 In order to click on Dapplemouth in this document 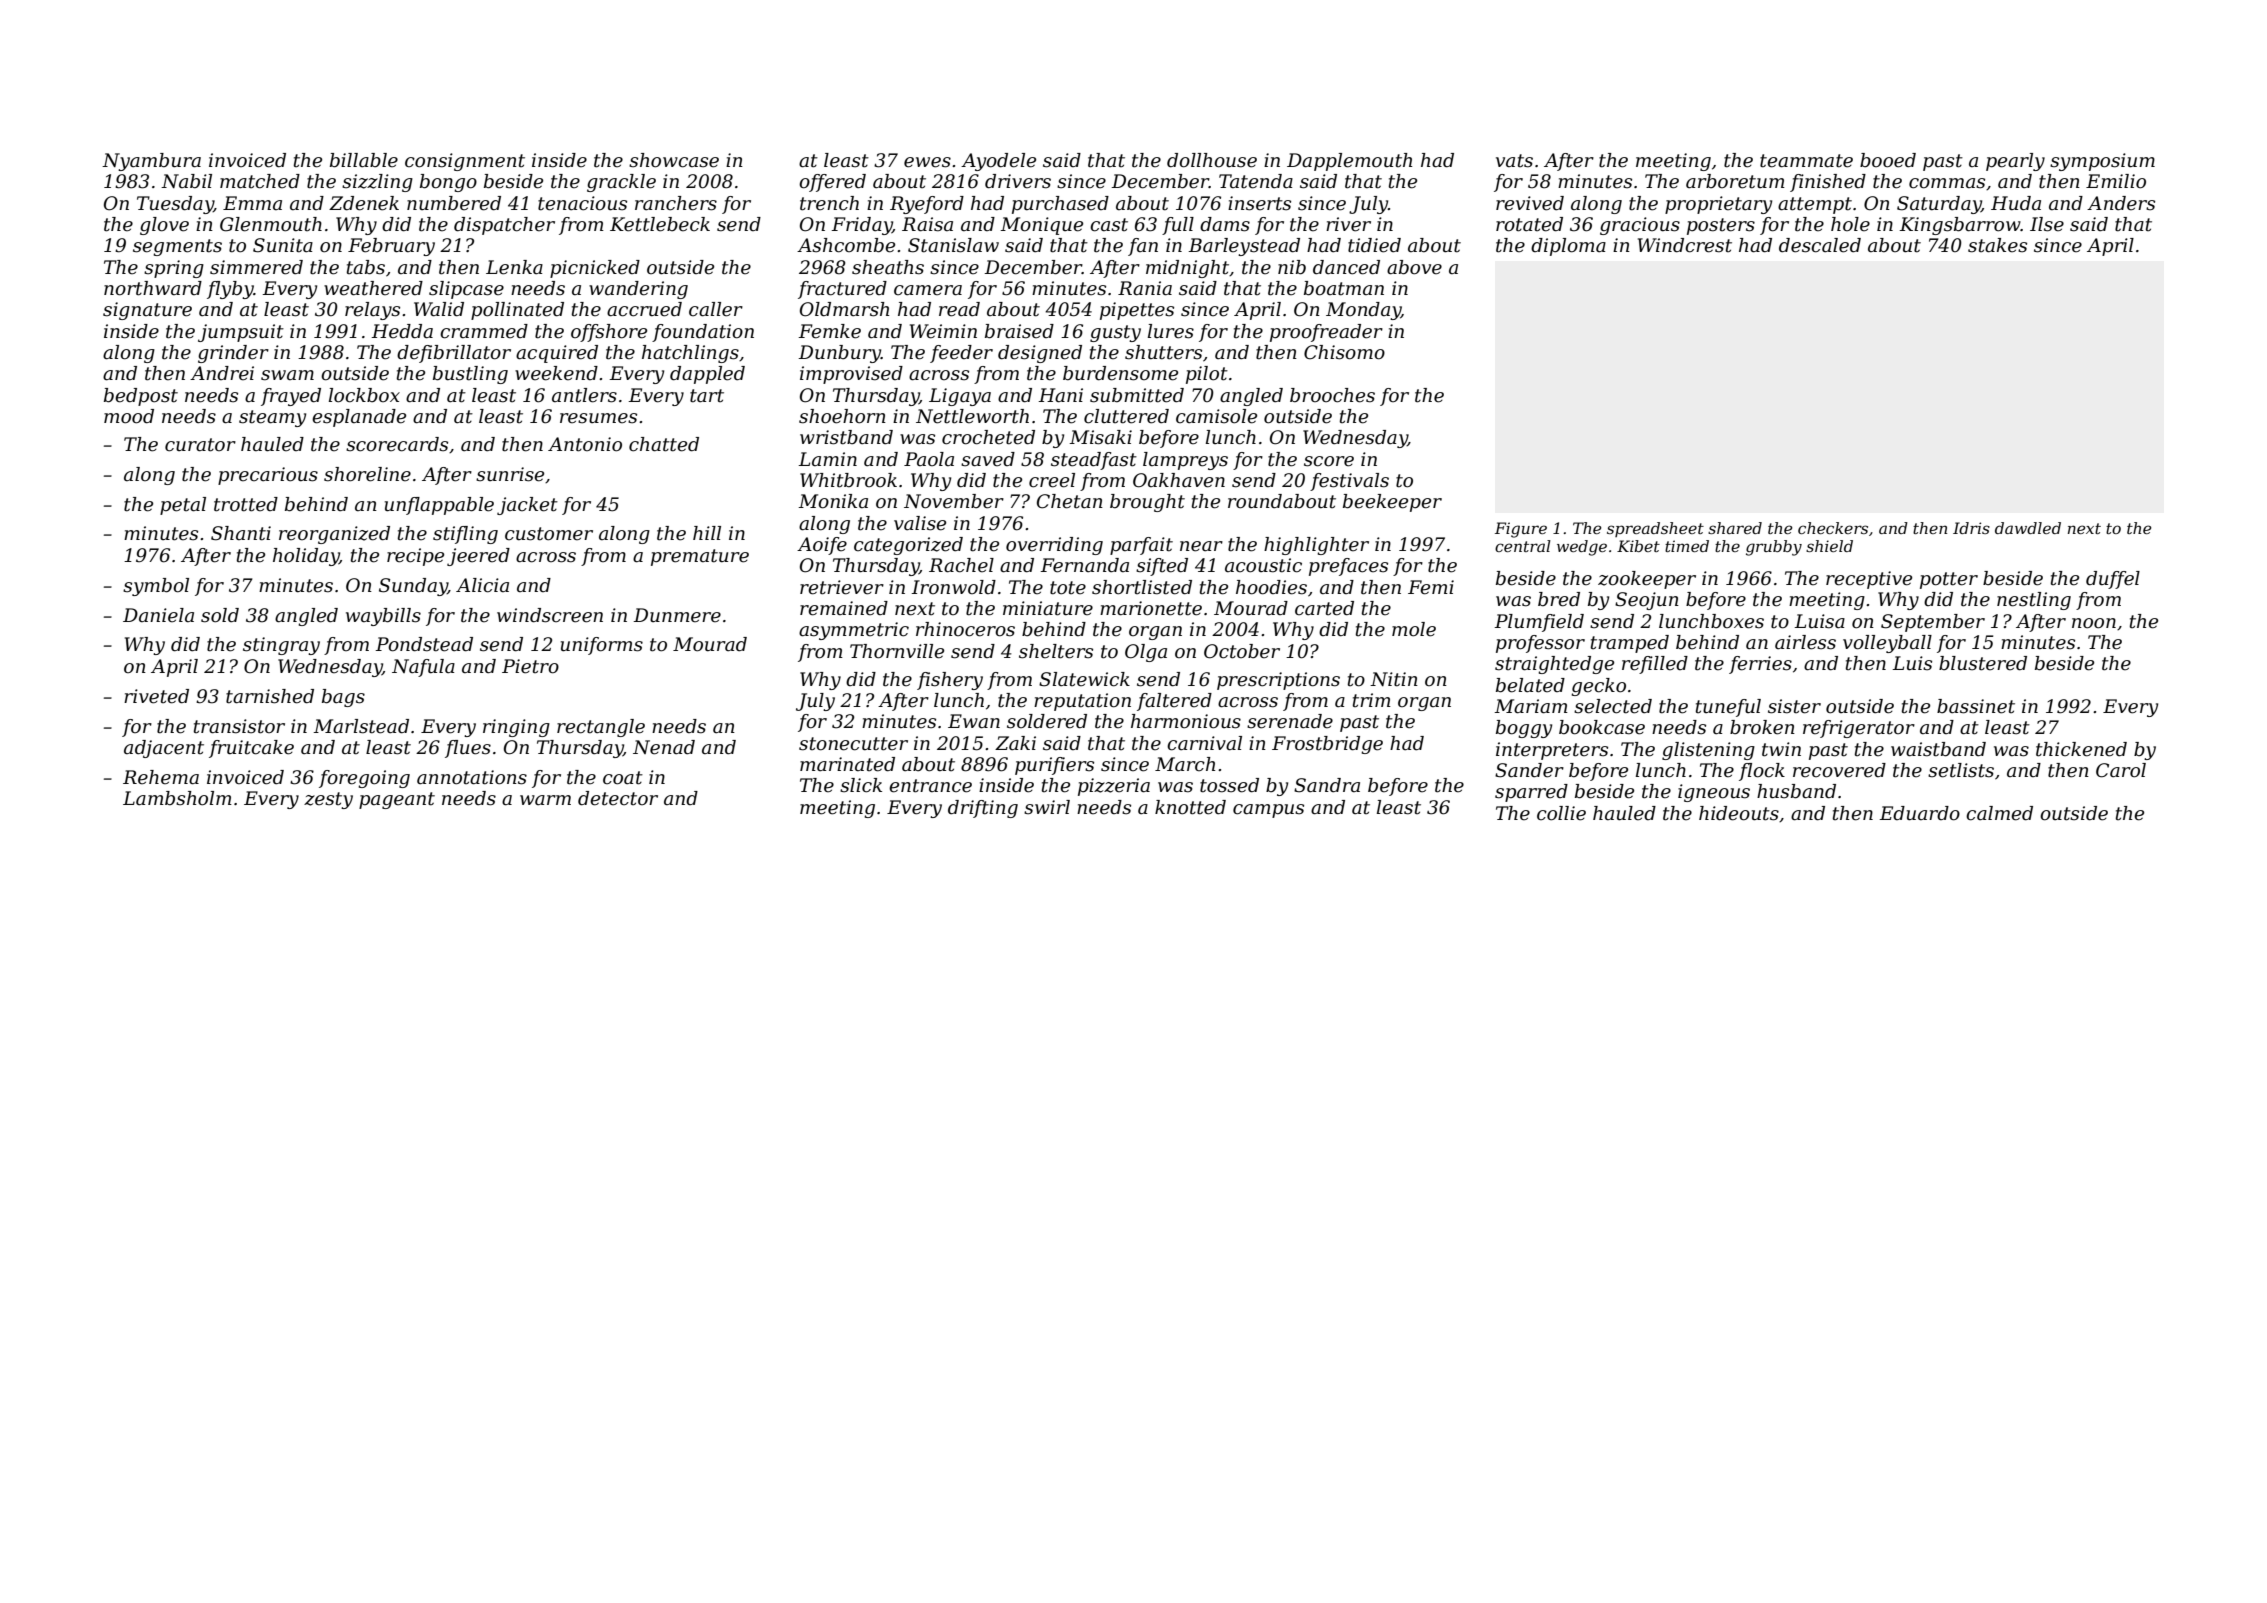, I will do `click(1349, 162)`.
